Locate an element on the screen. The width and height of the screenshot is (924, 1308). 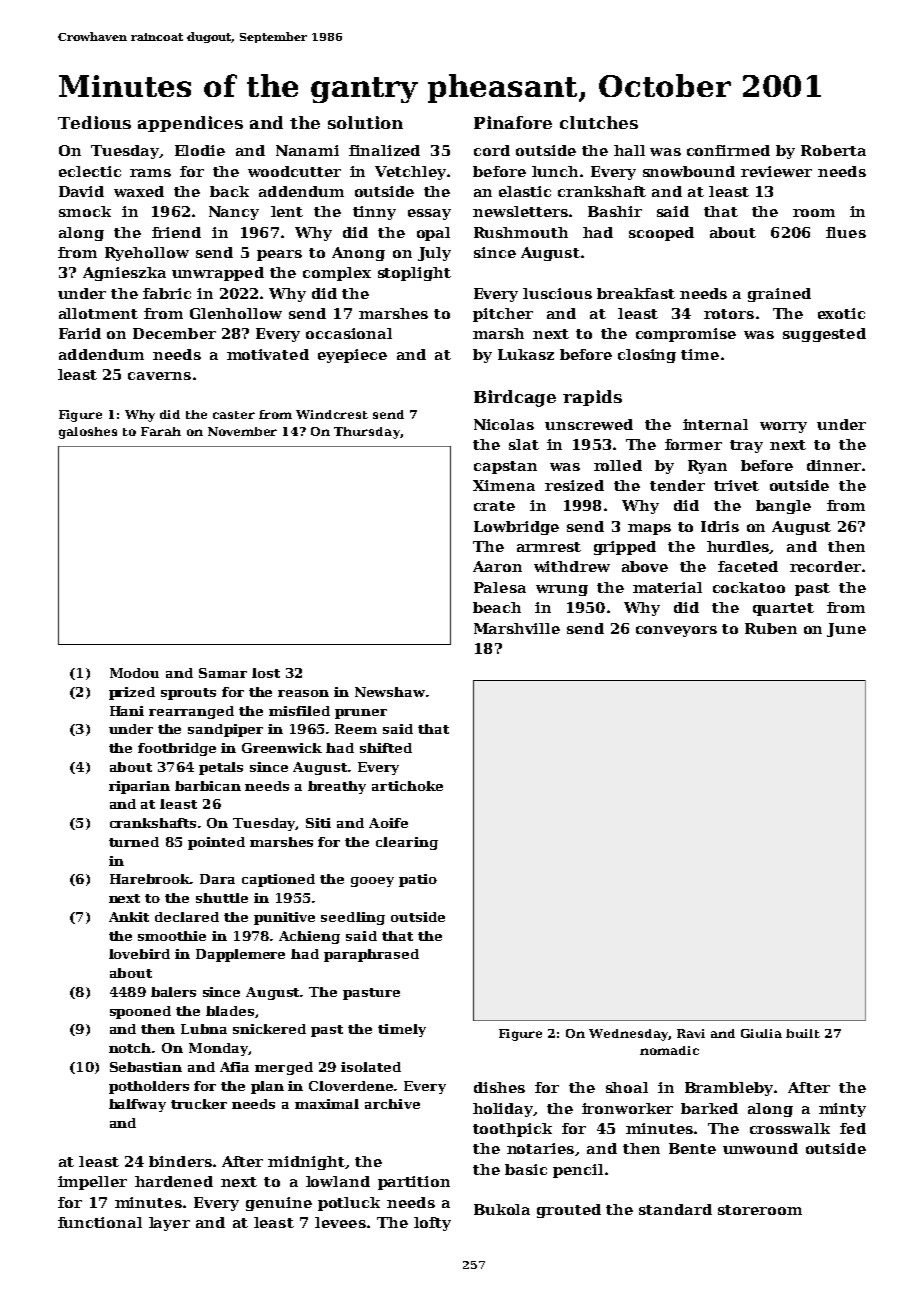
Roberta is located at coordinates (833, 150).
